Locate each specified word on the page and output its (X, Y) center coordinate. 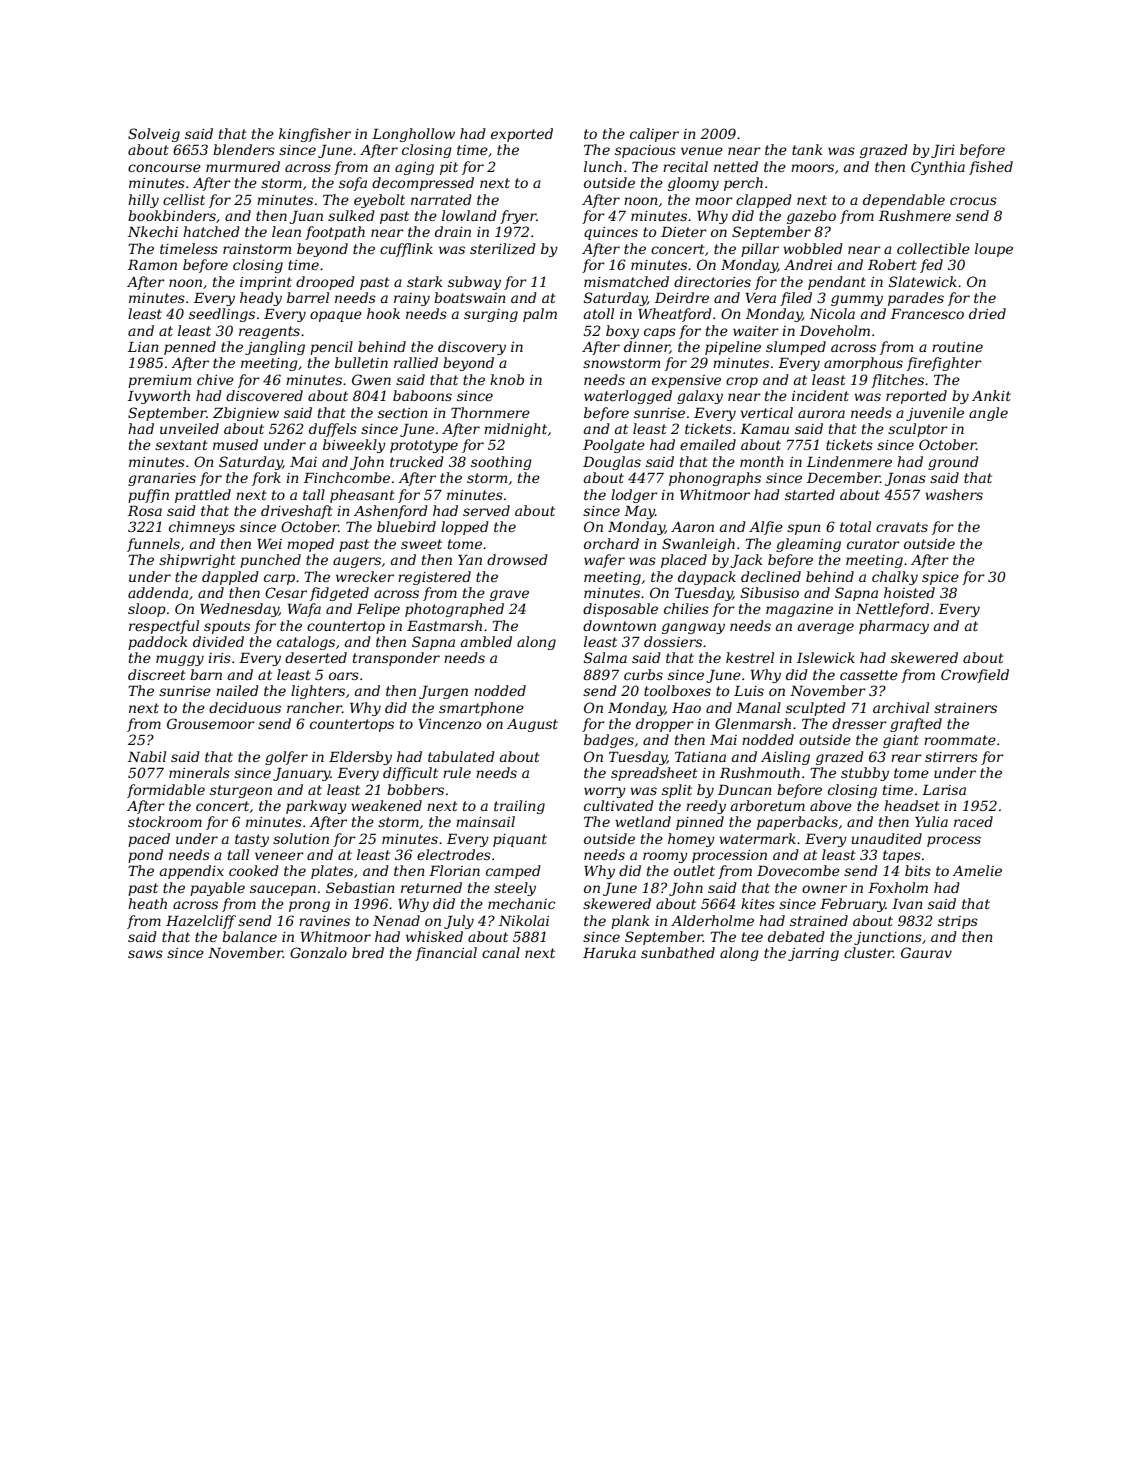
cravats (902, 527)
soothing (501, 463)
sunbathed (678, 952)
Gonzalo (318, 953)
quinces (611, 233)
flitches (897, 381)
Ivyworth (159, 397)
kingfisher (315, 135)
